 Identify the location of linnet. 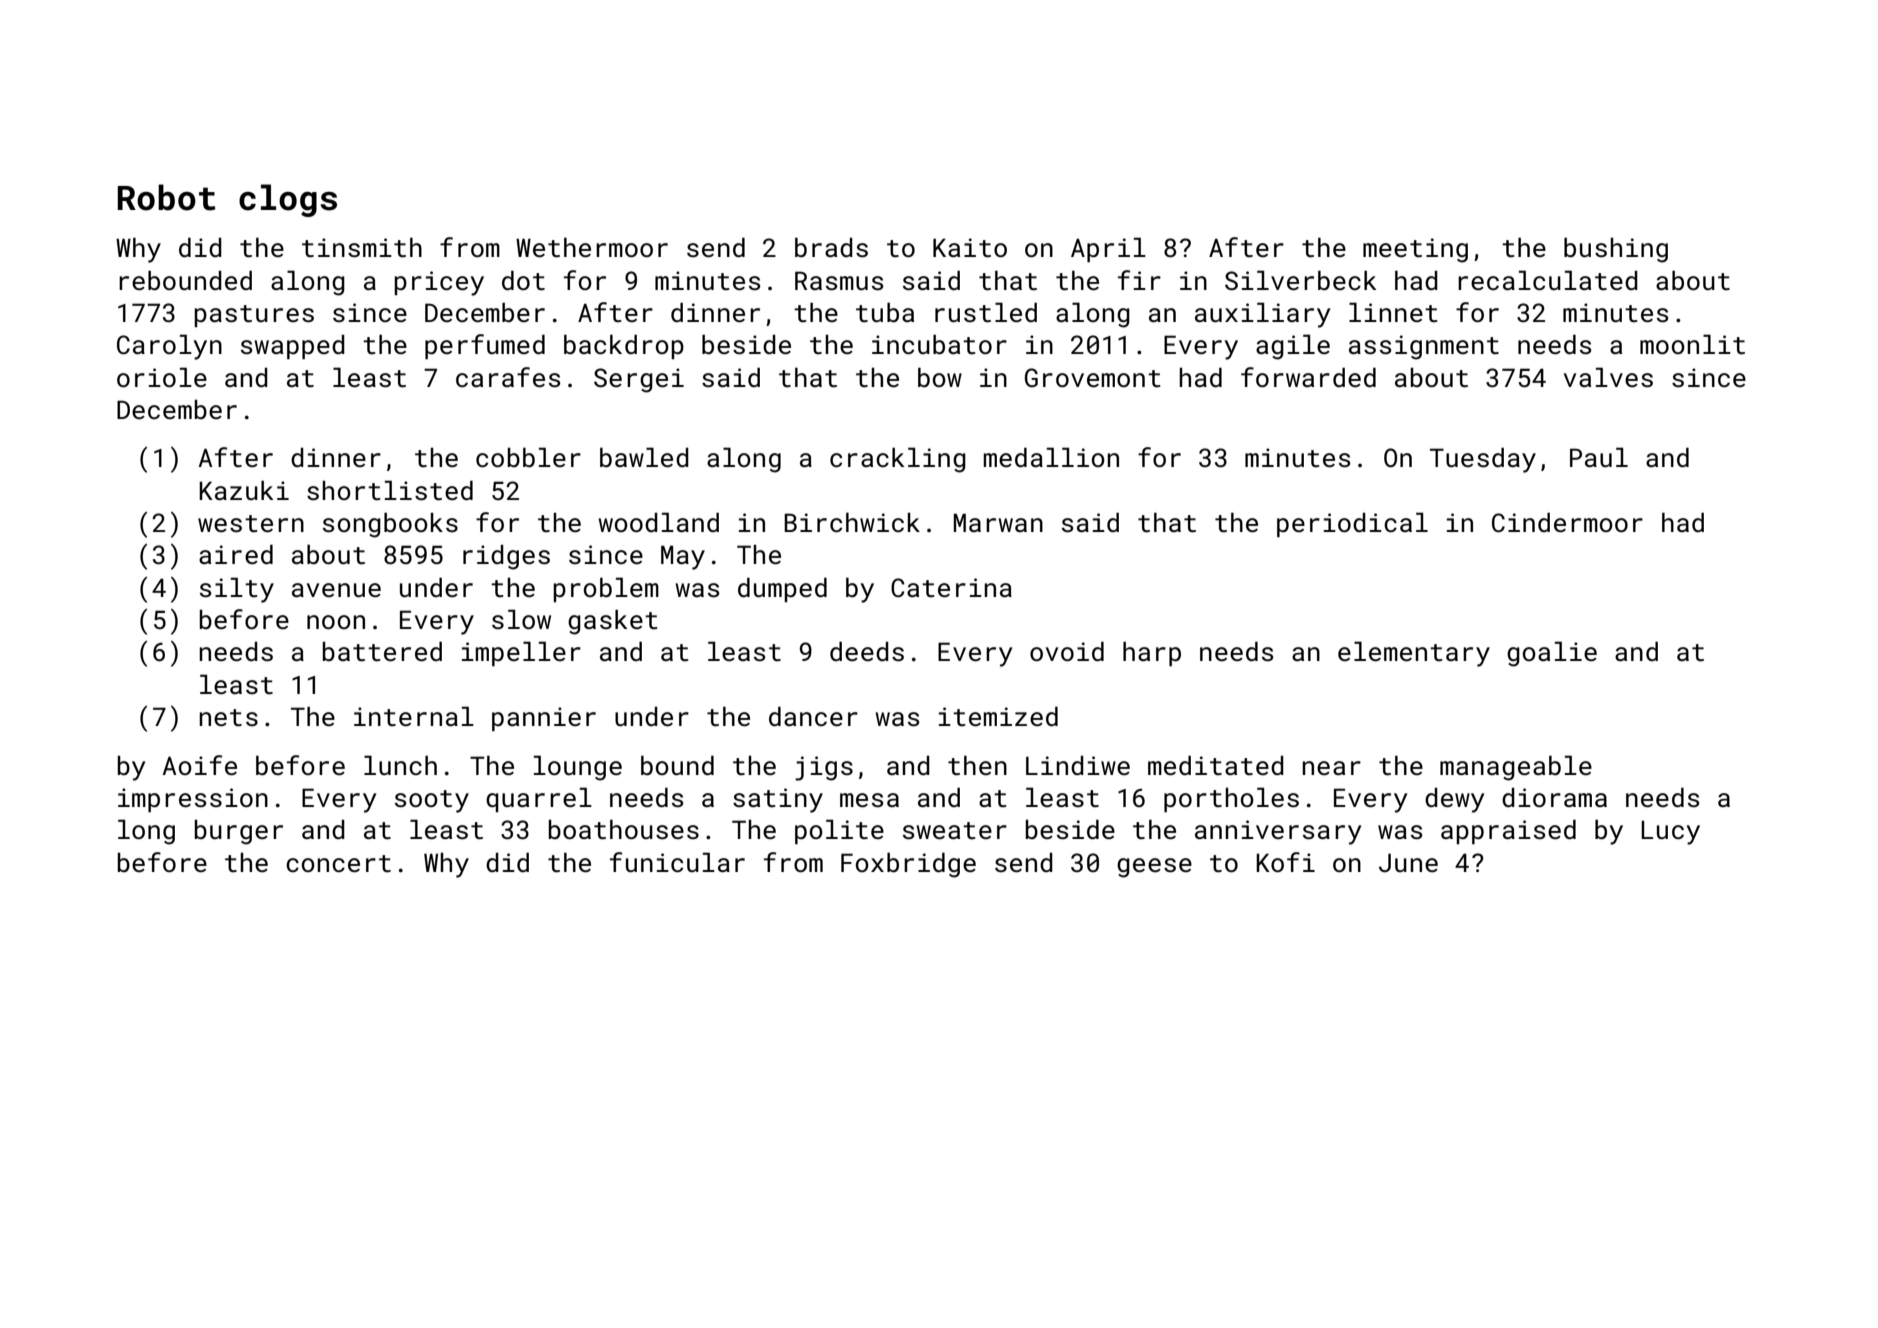
(1393, 312).
